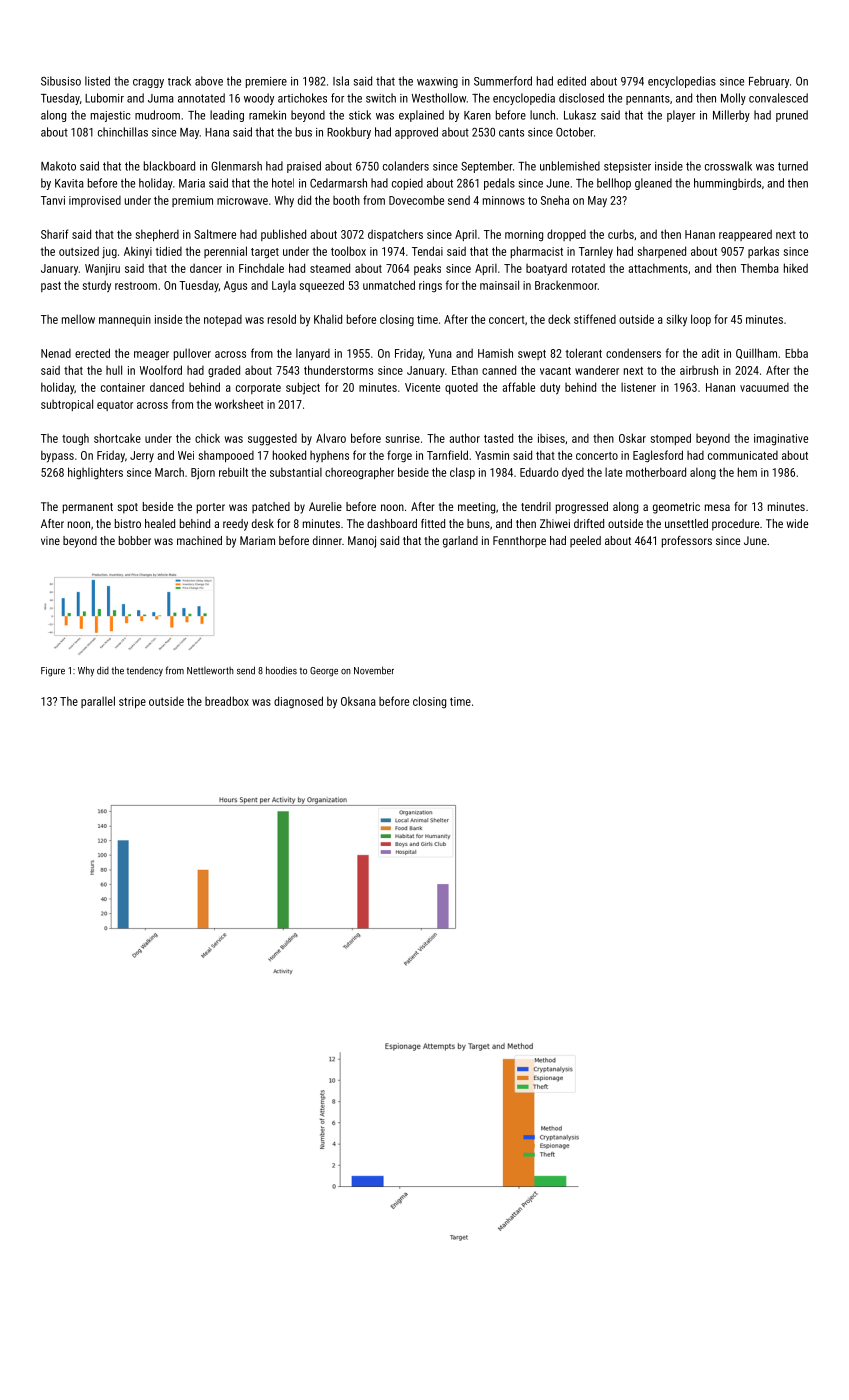 This document has height=1400, width=849. What do you see at coordinates (571, 81) in the document?
I see `edited` at bounding box center [571, 81].
